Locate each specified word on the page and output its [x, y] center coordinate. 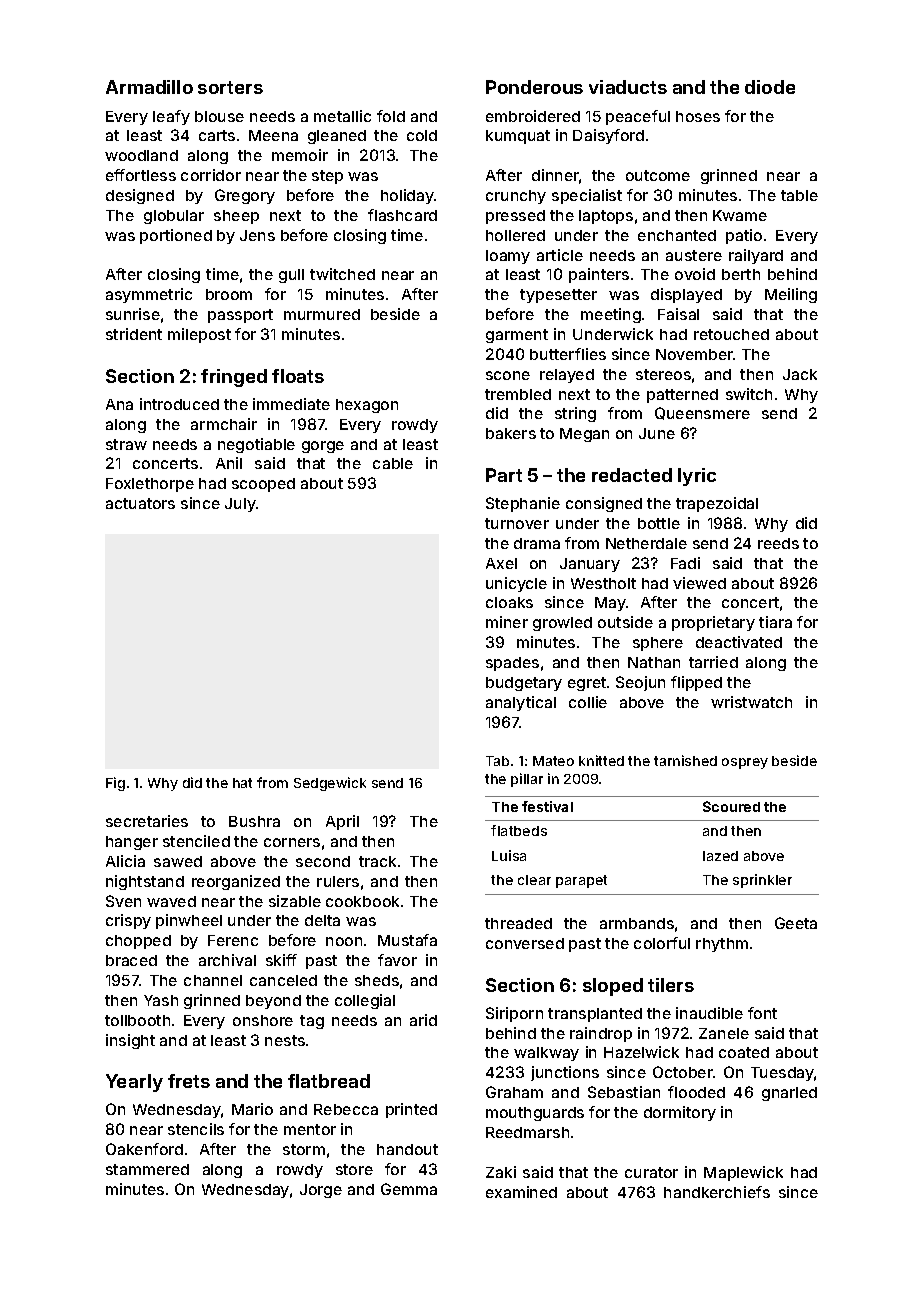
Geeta [796, 923]
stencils [196, 1129]
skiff [281, 960]
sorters [230, 87]
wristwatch [751, 702]
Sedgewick [330, 784]
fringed [234, 378]
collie [588, 702]
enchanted [677, 235]
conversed [525, 943]
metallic [342, 116]
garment [517, 336]
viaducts [628, 87]
